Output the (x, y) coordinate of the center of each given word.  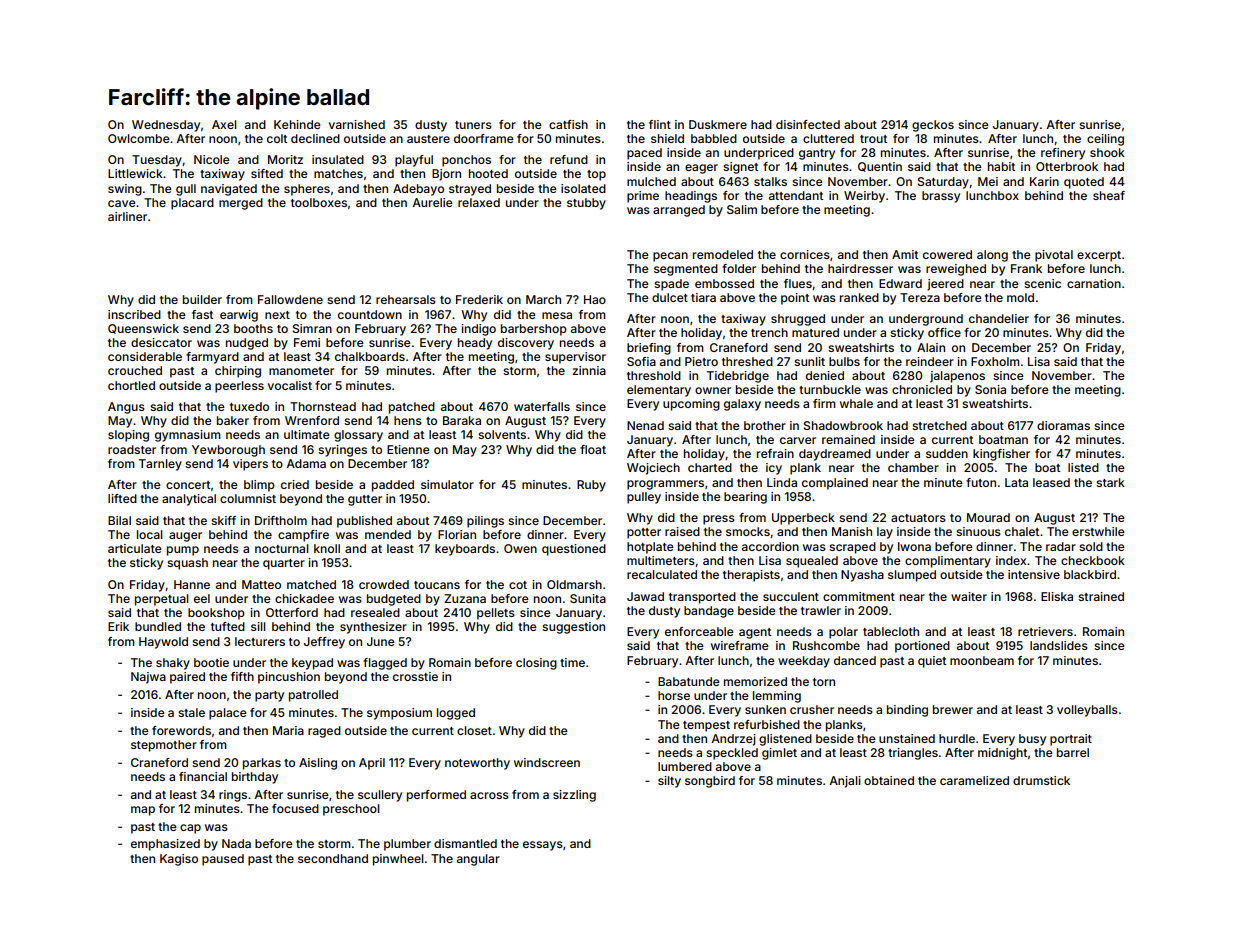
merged (241, 204)
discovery (526, 344)
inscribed (134, 314)
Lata (1016, 482)
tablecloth (891, 631)
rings (233, 796)
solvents (502, 434)
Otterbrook (1067, 166)
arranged (679, 211)
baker (233, 420)
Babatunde (689, 681)
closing (536, 664)
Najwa (148, 678)
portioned (922, 647)
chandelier (999, 318)
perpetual (162, 600)
